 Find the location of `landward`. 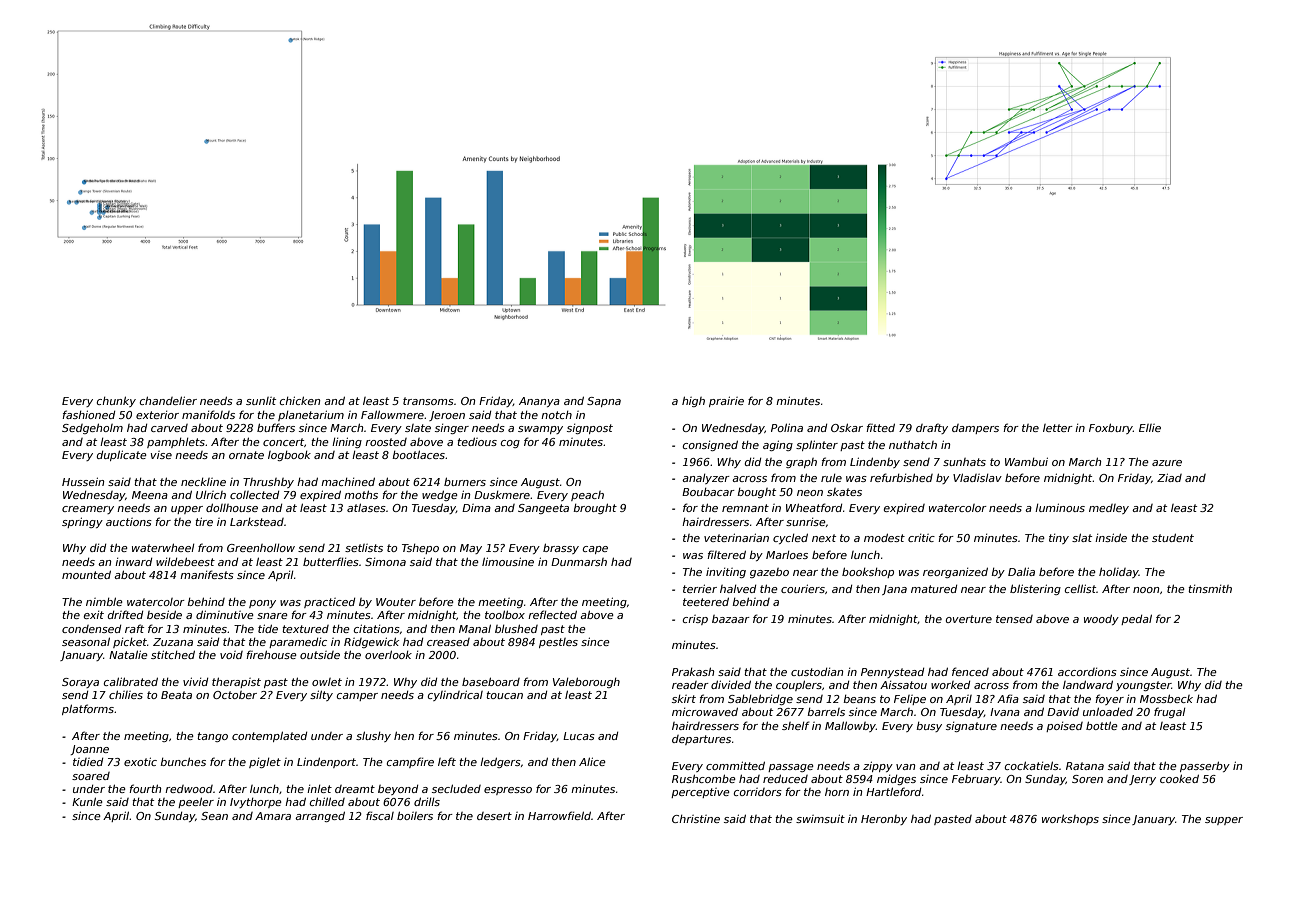

landward is located at coordinates (1088, 684).
